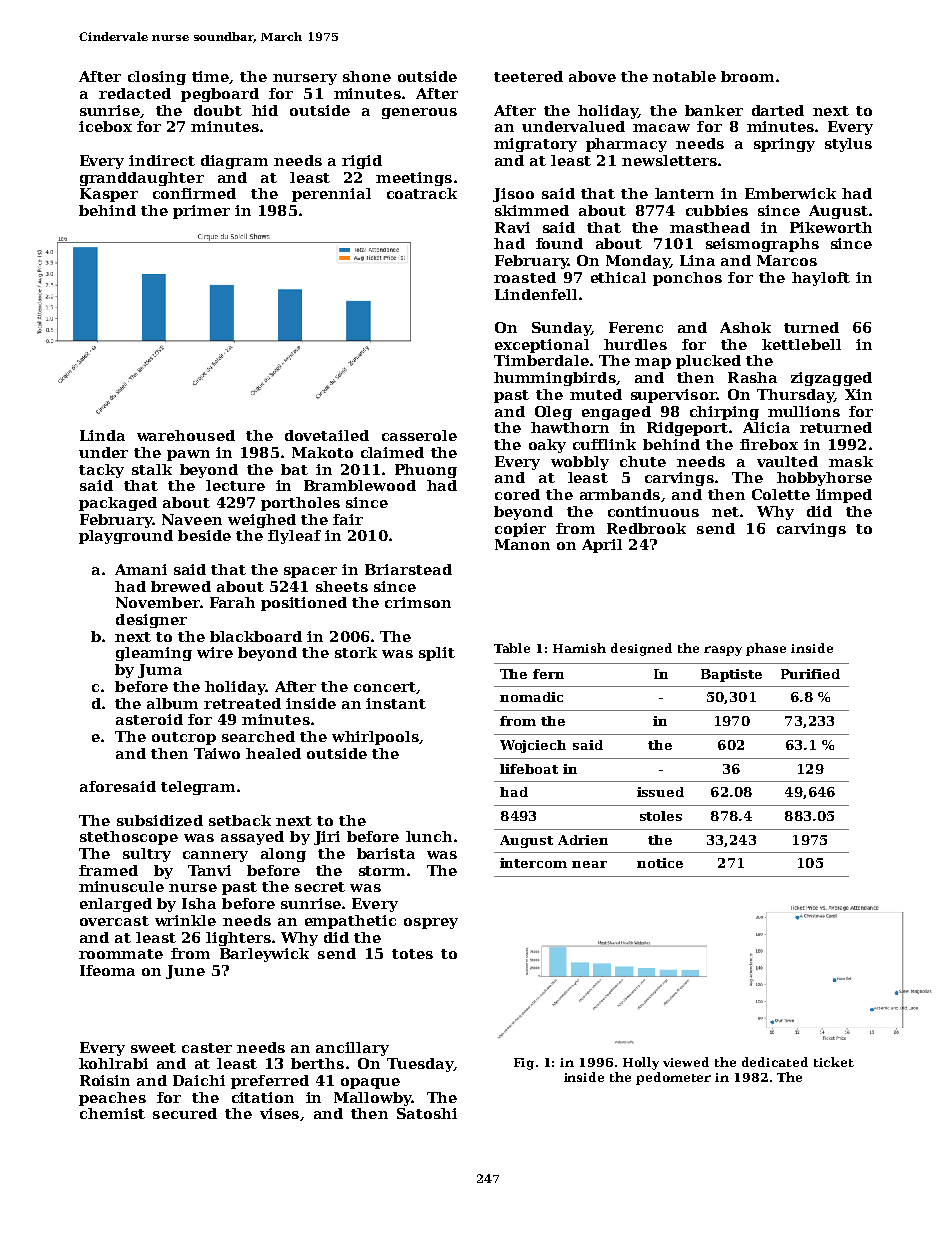 The width and height of the document is (952, 1233). What do you see at coordinates (592, 76) in the document?
I see `above` at bounding box center [592, 76].
